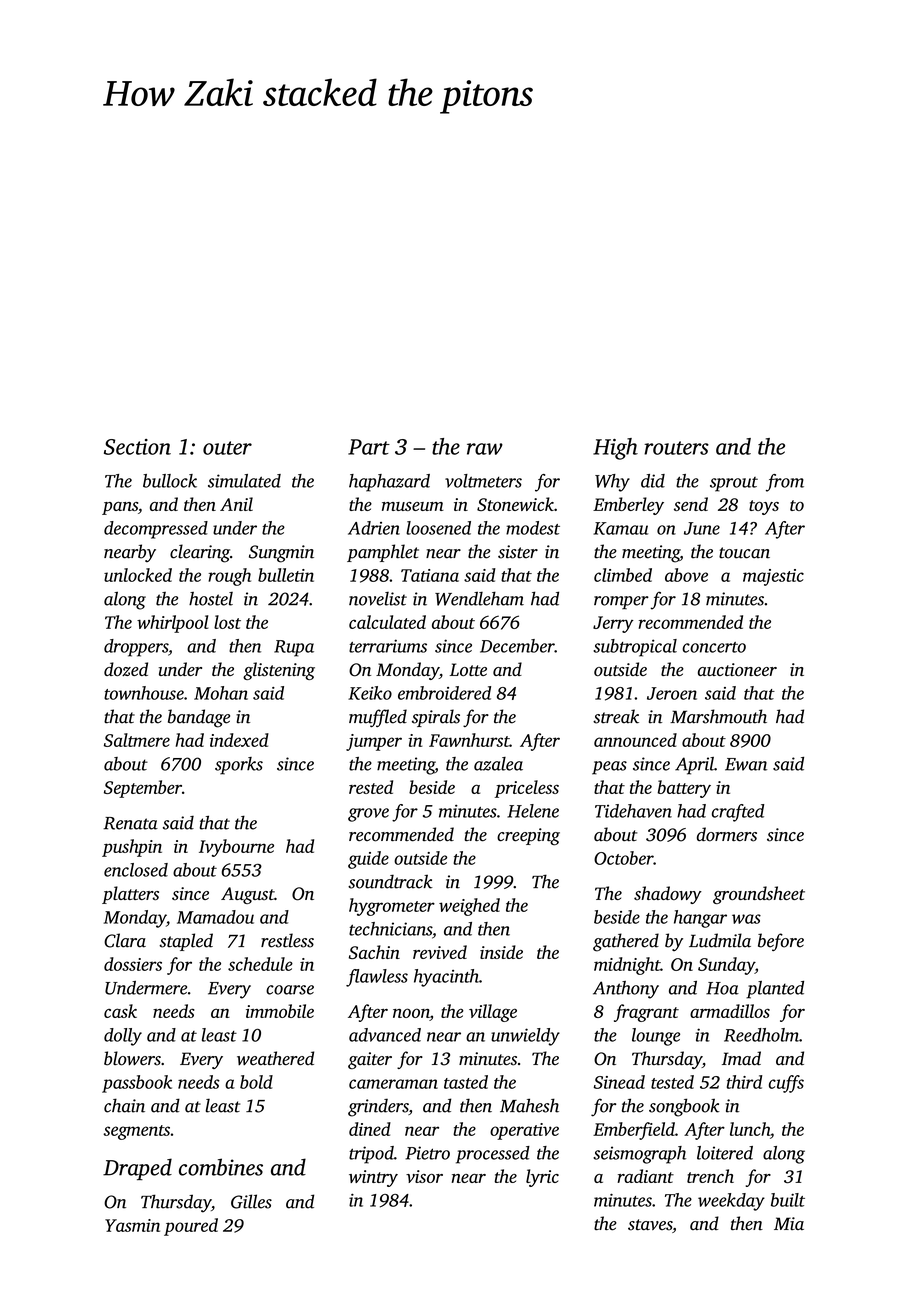 This document has width=908, height=1316. I want to click on dozed, so click(126, 669).
